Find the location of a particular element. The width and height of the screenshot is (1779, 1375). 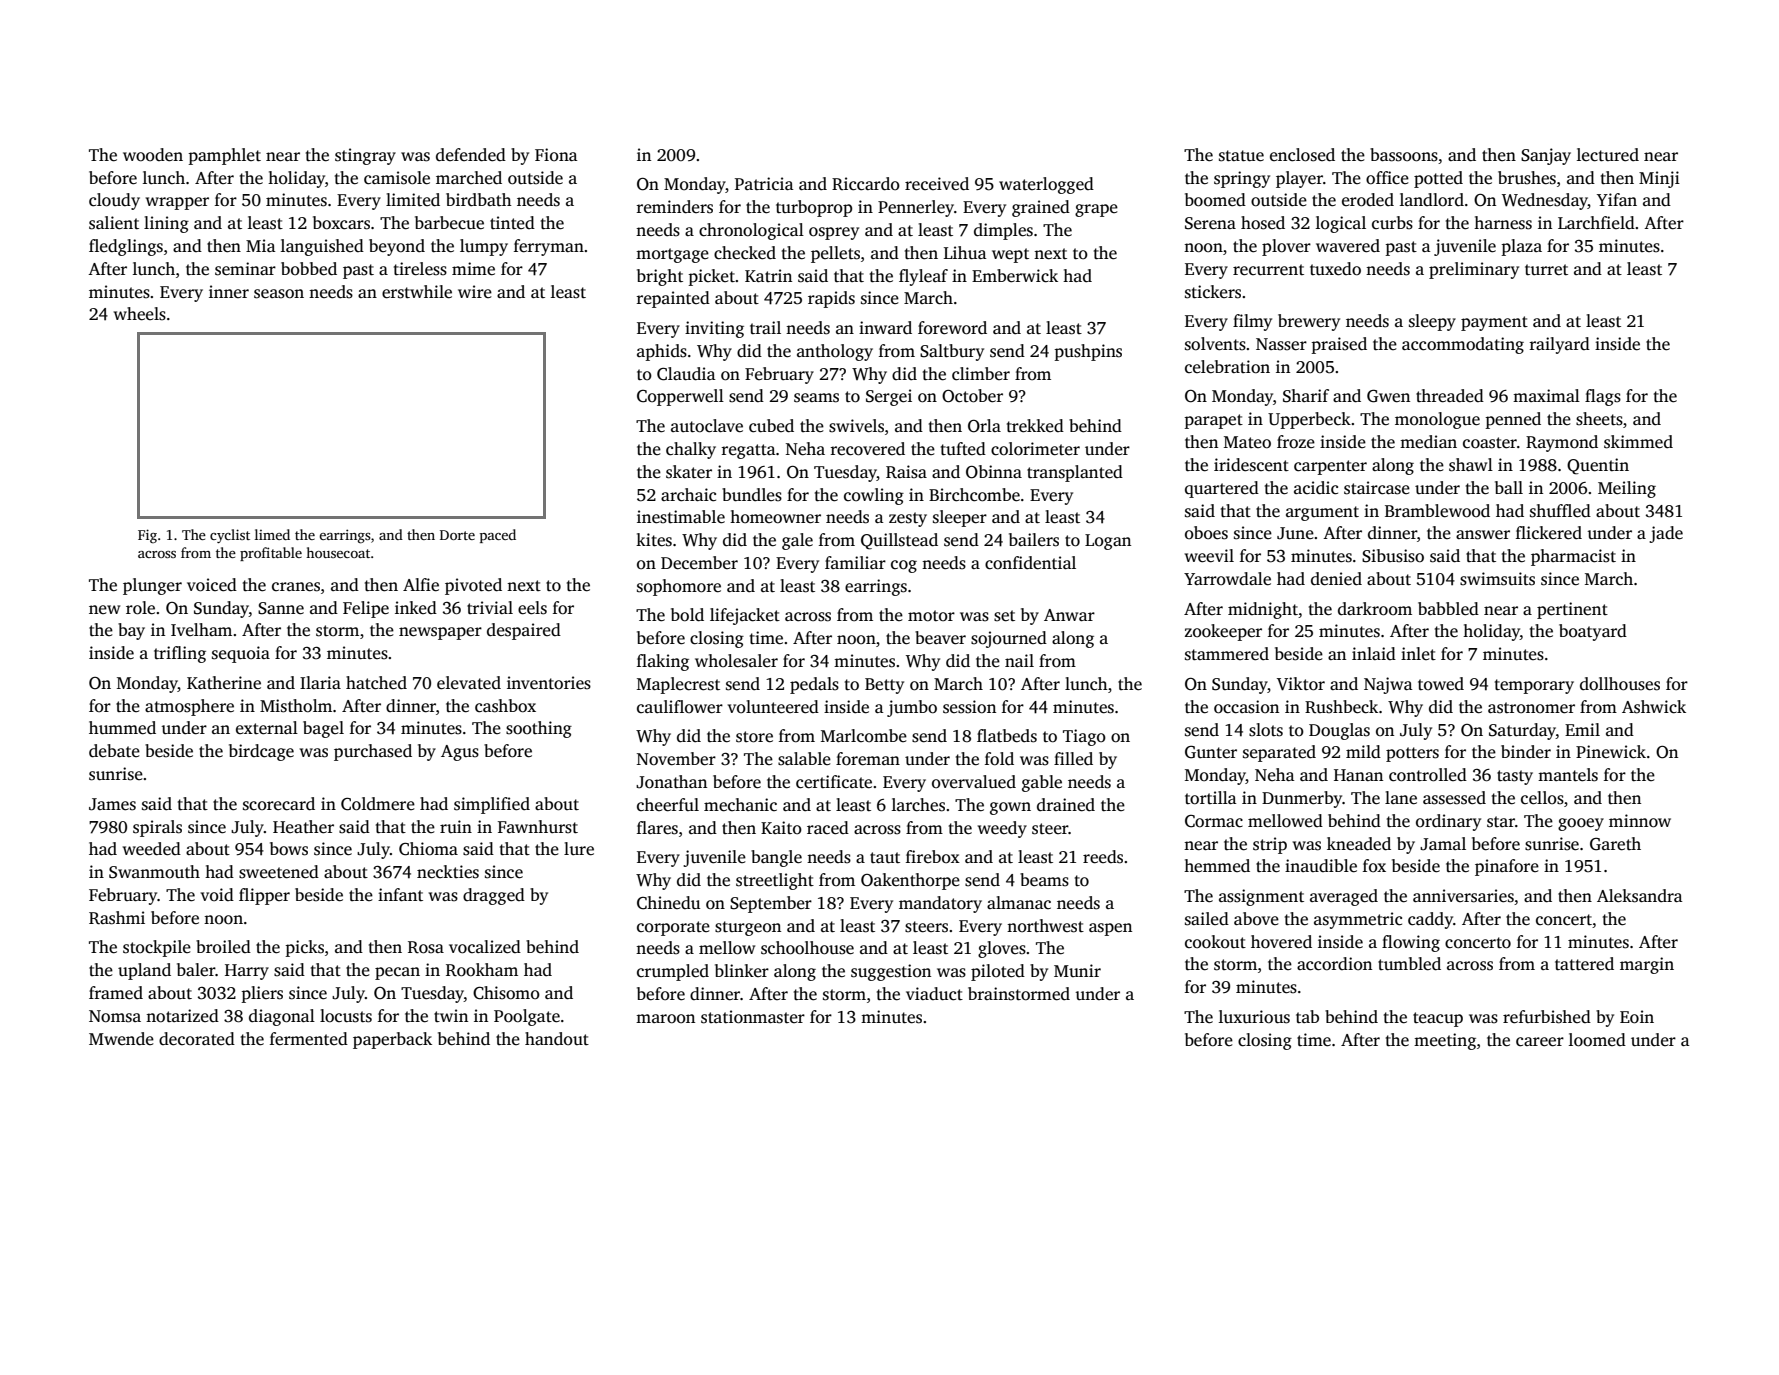

turboprop is located at coordinates (814, 208).
